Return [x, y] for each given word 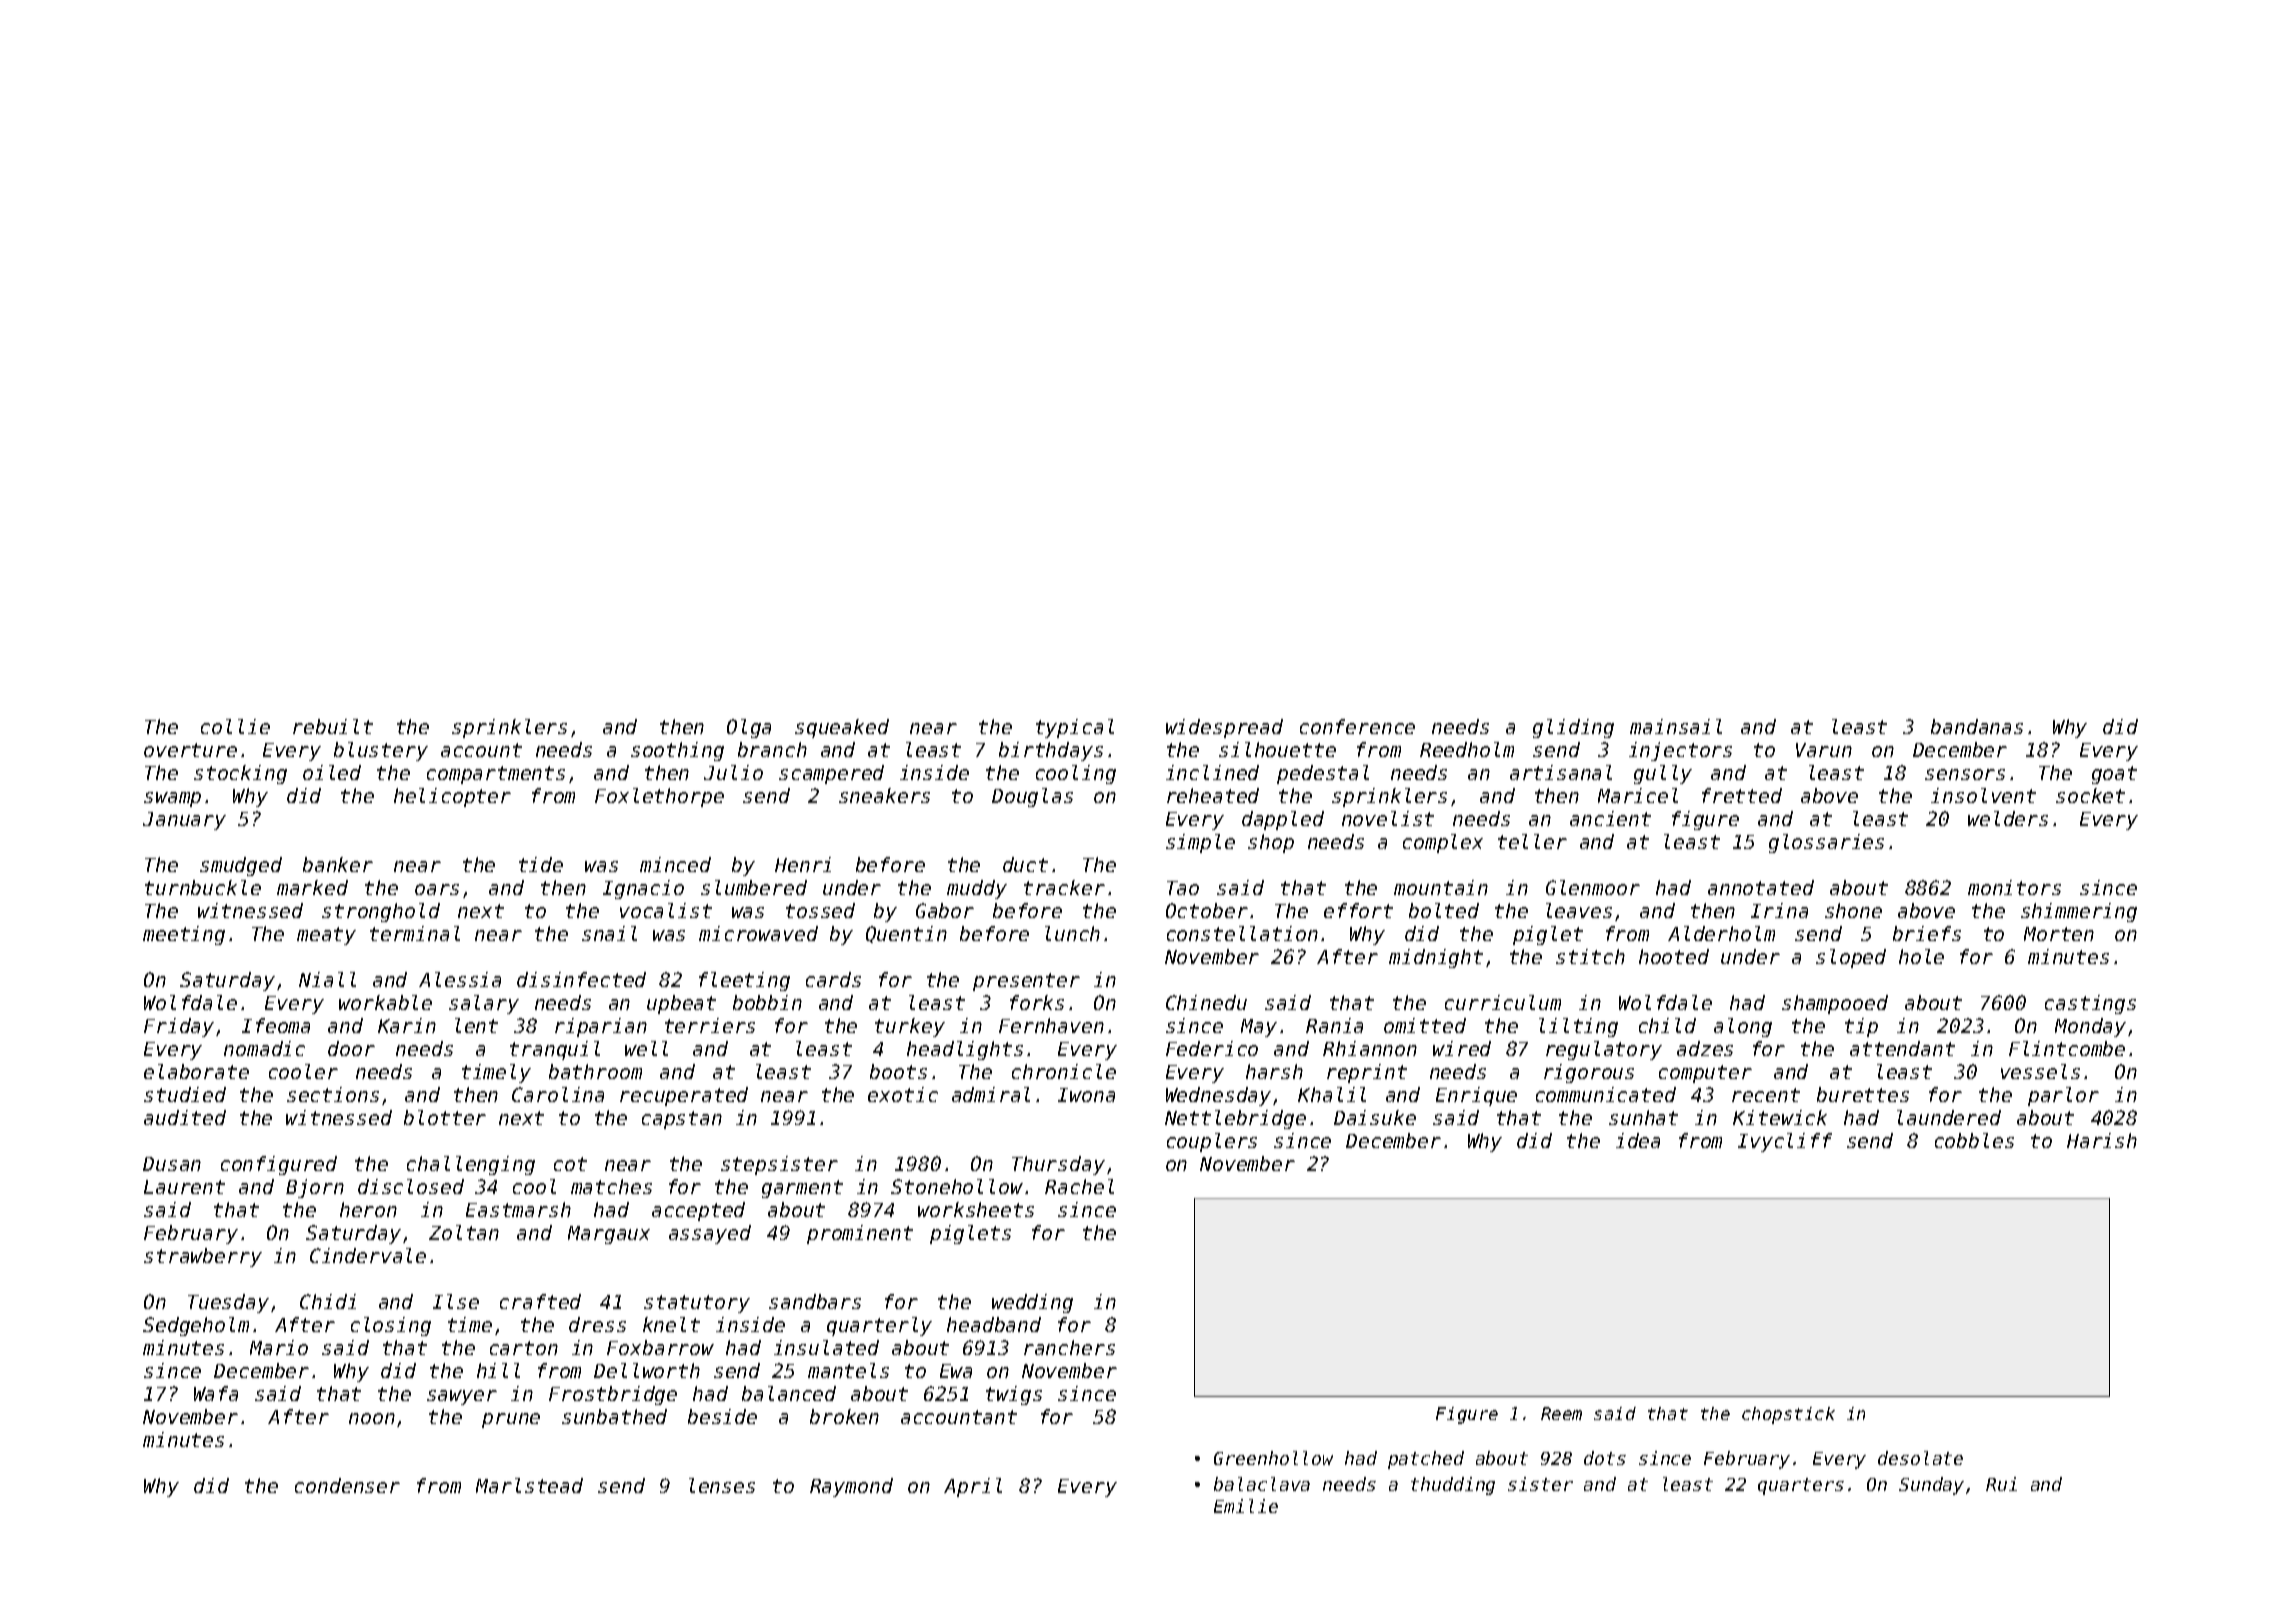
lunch [1072, 933]
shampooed [1835, 1004]
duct [1025, 864]
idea [1638, 1140]
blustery [381, 751]
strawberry [203, 1257]
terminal [415, 933]
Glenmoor [1593, 887]
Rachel [1079, 1186]
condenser [347, 1485]
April [973, 1487]
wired [1462, 1048]
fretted [1742, 795]
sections [333, 1094]
